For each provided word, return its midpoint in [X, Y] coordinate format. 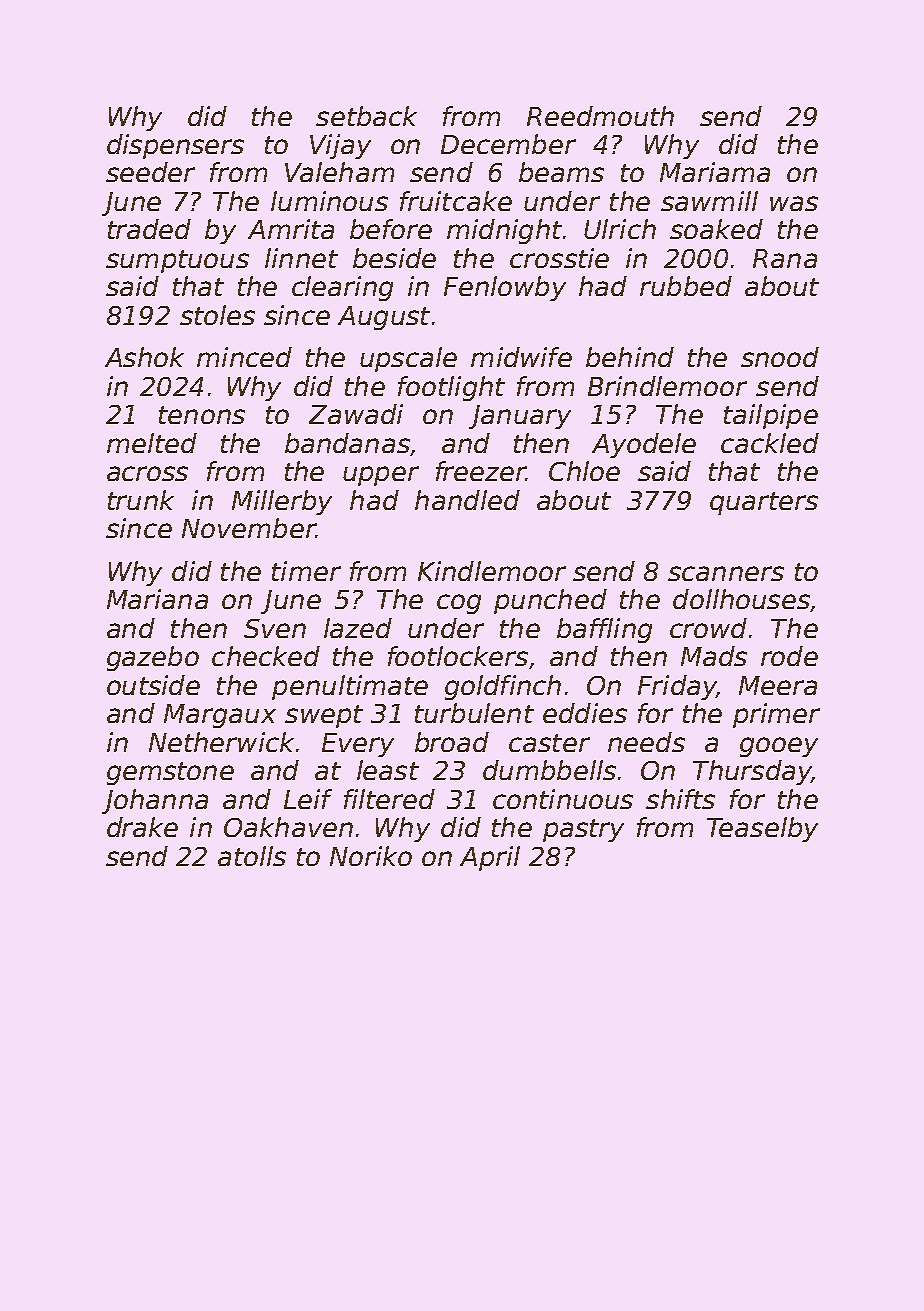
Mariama [715, 172]
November [249, 528]
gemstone [170, 773]
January [520, 417]
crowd [708, 628]
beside [394, 258]
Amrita [291, 229]
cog [459, 604]
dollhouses [741, 599]
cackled [770, 443]
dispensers [175, 146]
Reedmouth [600, 116]
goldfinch [503, 687]
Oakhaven [288, 827]
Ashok [144, 357]
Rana [785, 258]
